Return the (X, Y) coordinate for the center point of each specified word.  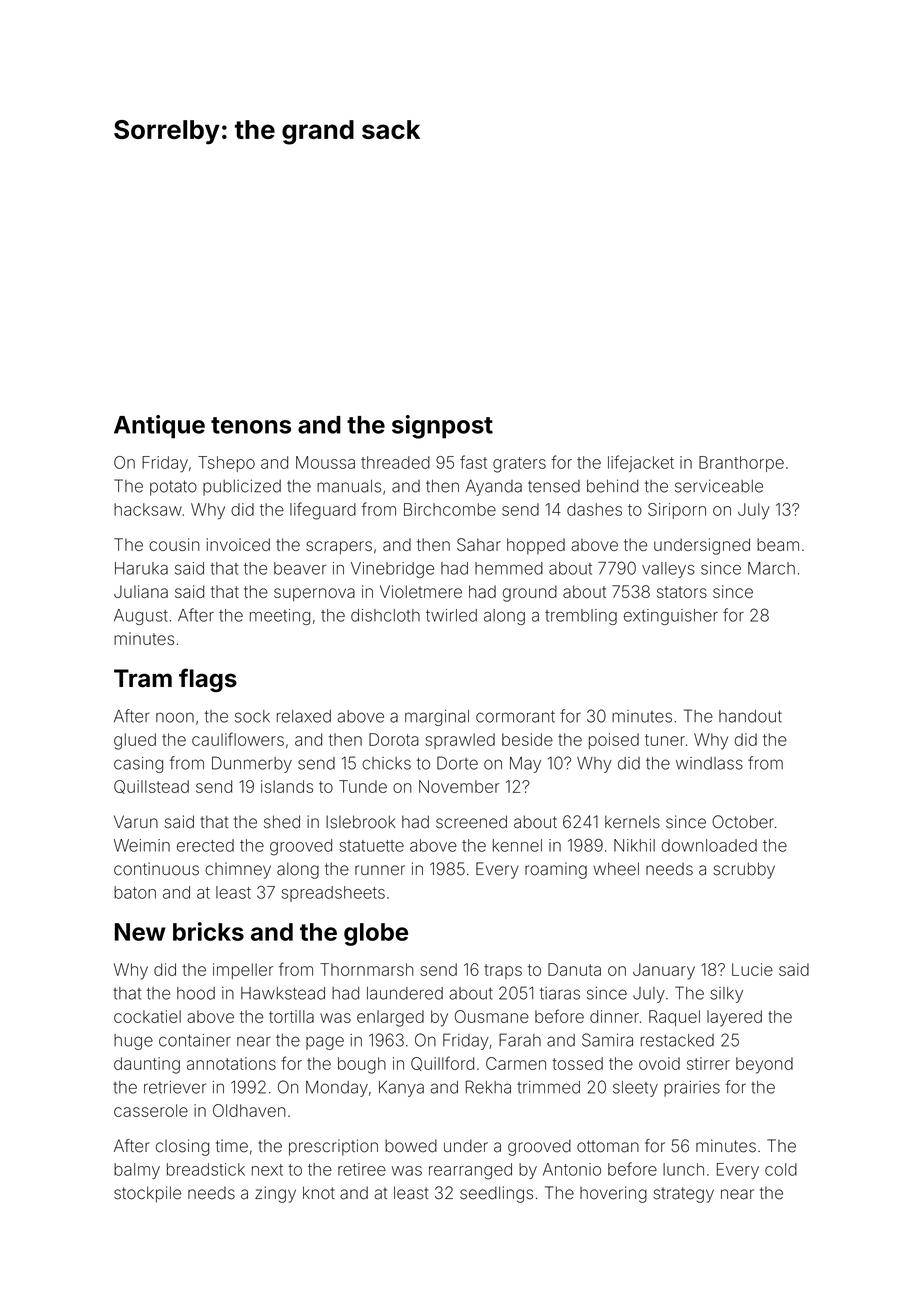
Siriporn (677, 511)
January (664, 971)
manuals (349, 486)
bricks (208, 931)
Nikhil (634, 845)
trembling (581, 617)
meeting (280, 617)
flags (208, 680)
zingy (275, 1194)
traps (503, 971)
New (140, 932)
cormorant (515, 717)
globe (376, 934)
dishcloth (385, 615)
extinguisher (671, 617)
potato (173, 488)
